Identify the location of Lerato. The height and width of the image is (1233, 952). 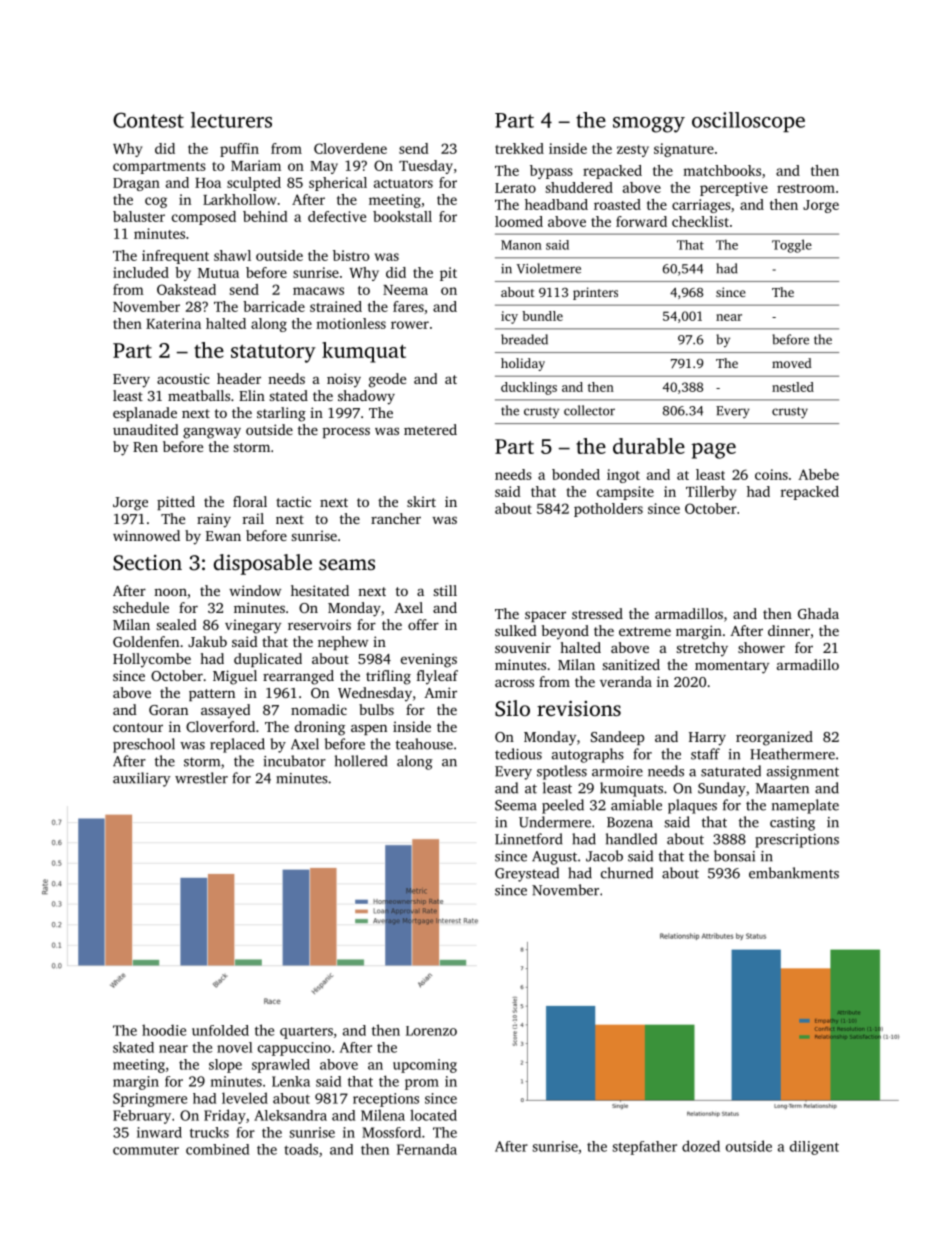
(515, 188).
